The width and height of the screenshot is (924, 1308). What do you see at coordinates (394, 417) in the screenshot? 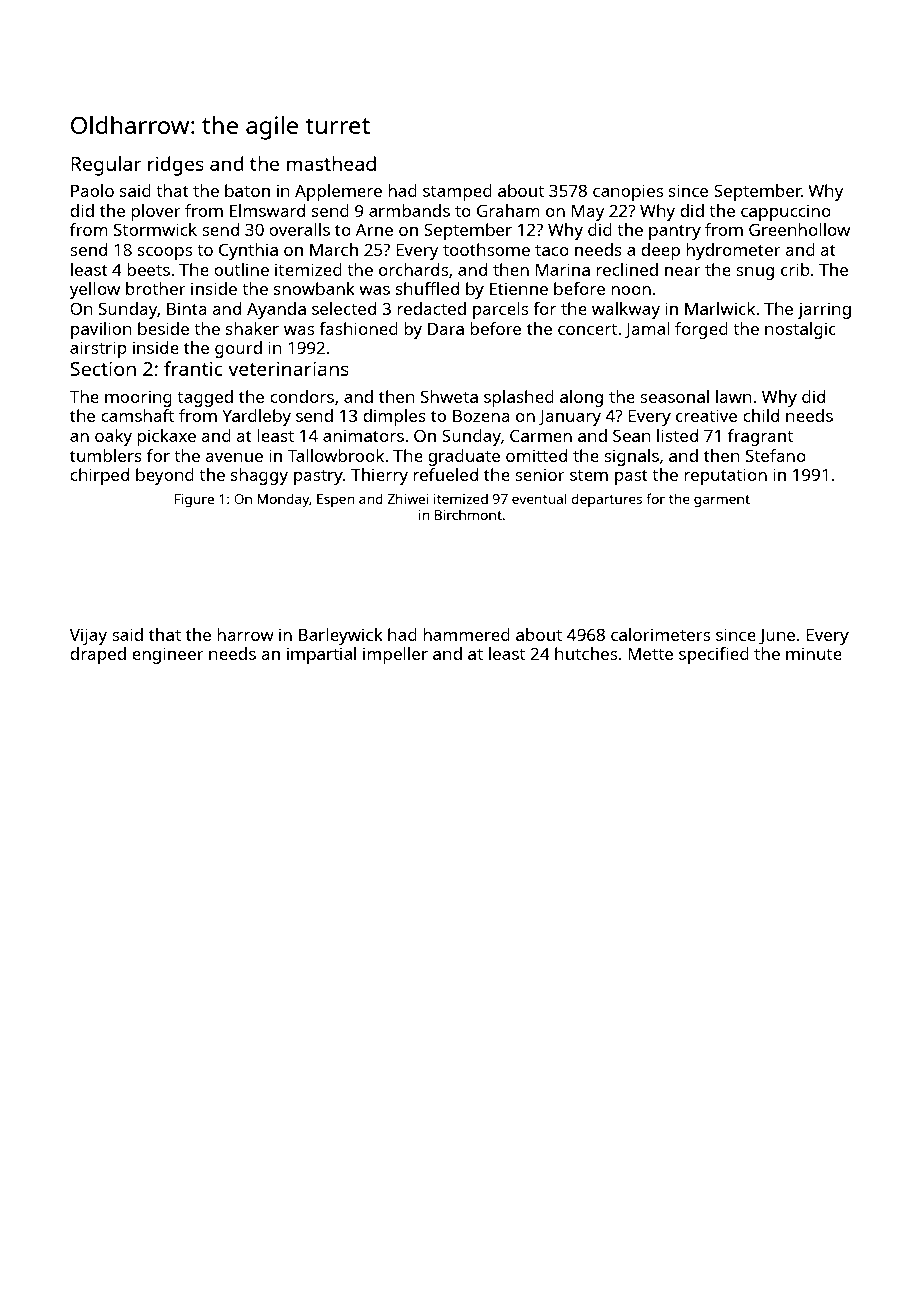
I see `dimples` at bounding box center [394, 417].
